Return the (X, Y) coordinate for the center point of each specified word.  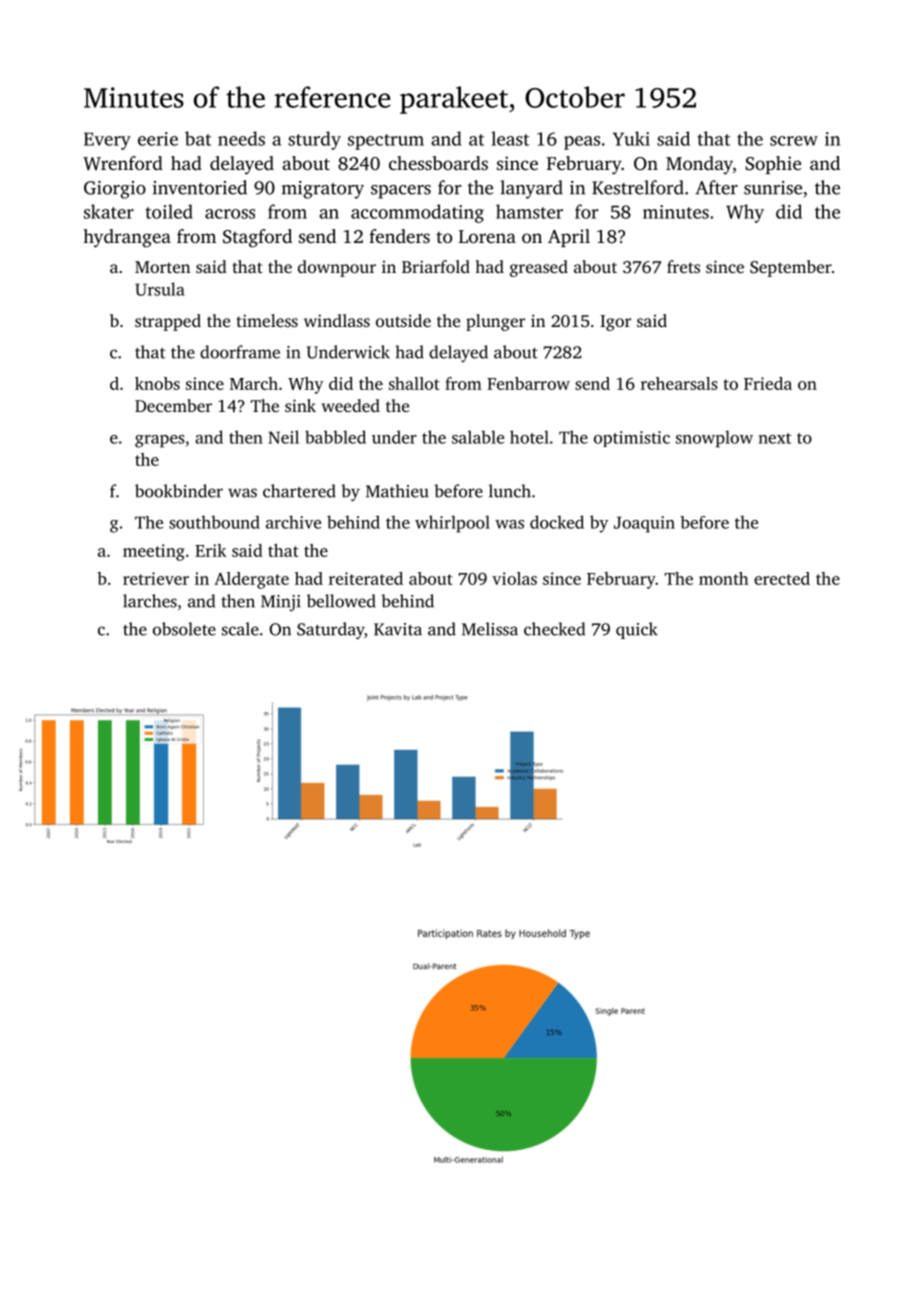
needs (241, 138)
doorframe (240, 352)
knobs (157, 383)
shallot (414, 383)
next (775, 438)
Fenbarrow (528, 383)
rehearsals (679, 383)
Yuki (631, 138)
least (510, 138)
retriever (156, 578)
